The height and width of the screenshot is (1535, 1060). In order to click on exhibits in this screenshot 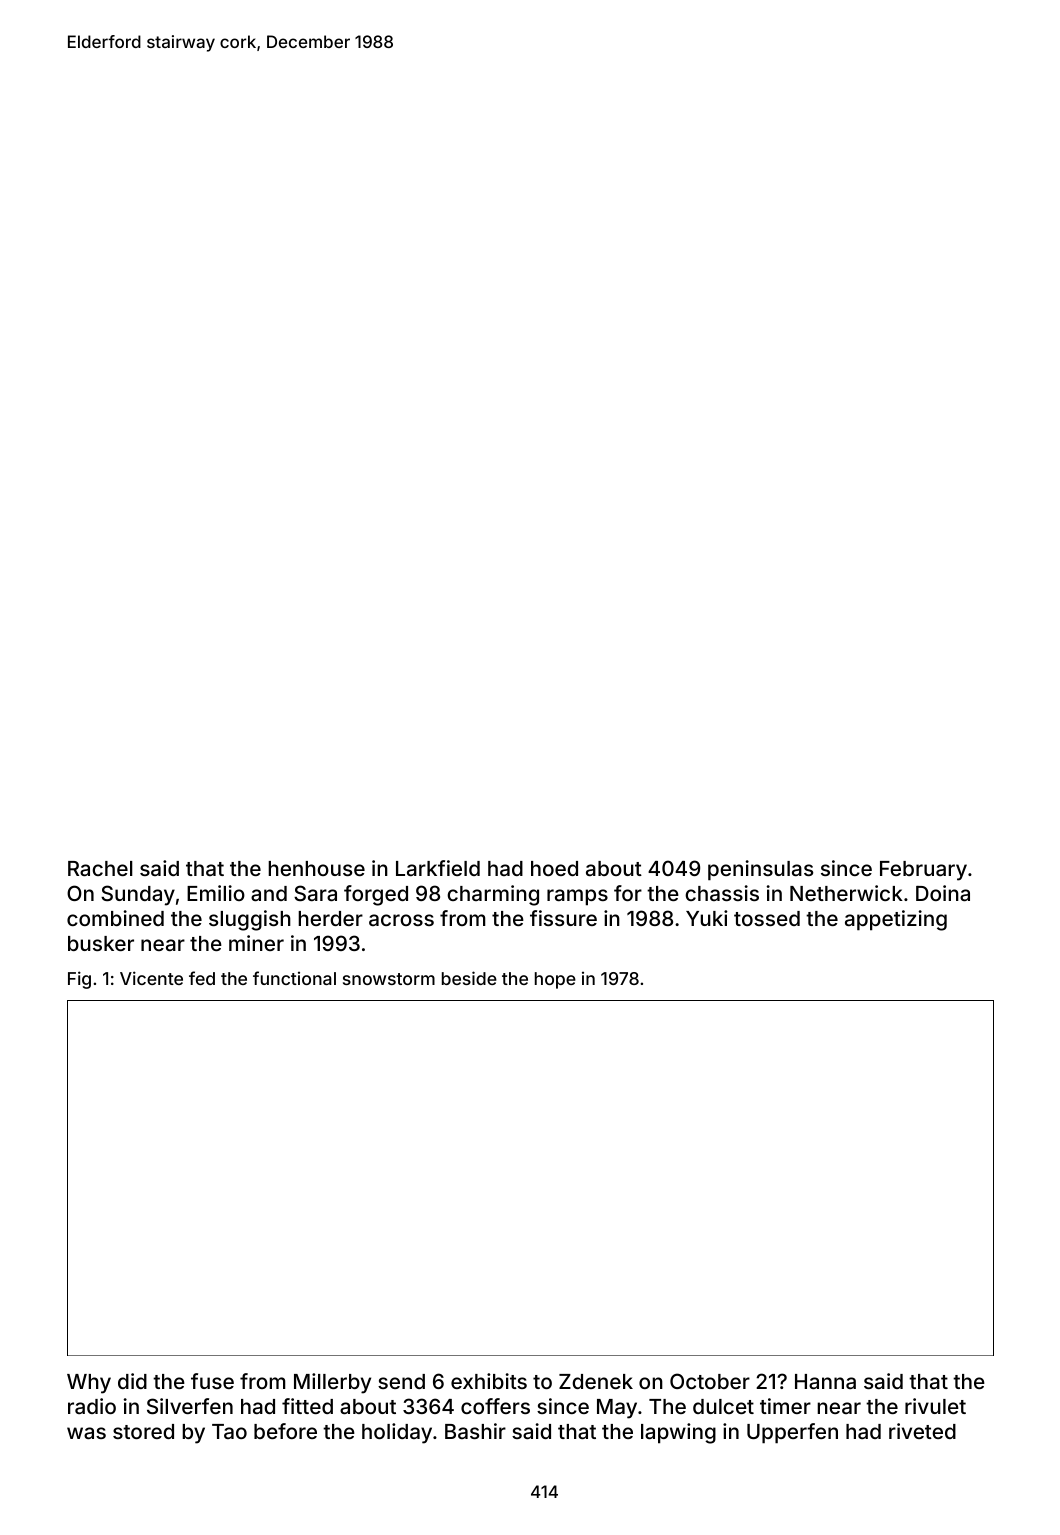, I will do `click(489, 1381)`.
